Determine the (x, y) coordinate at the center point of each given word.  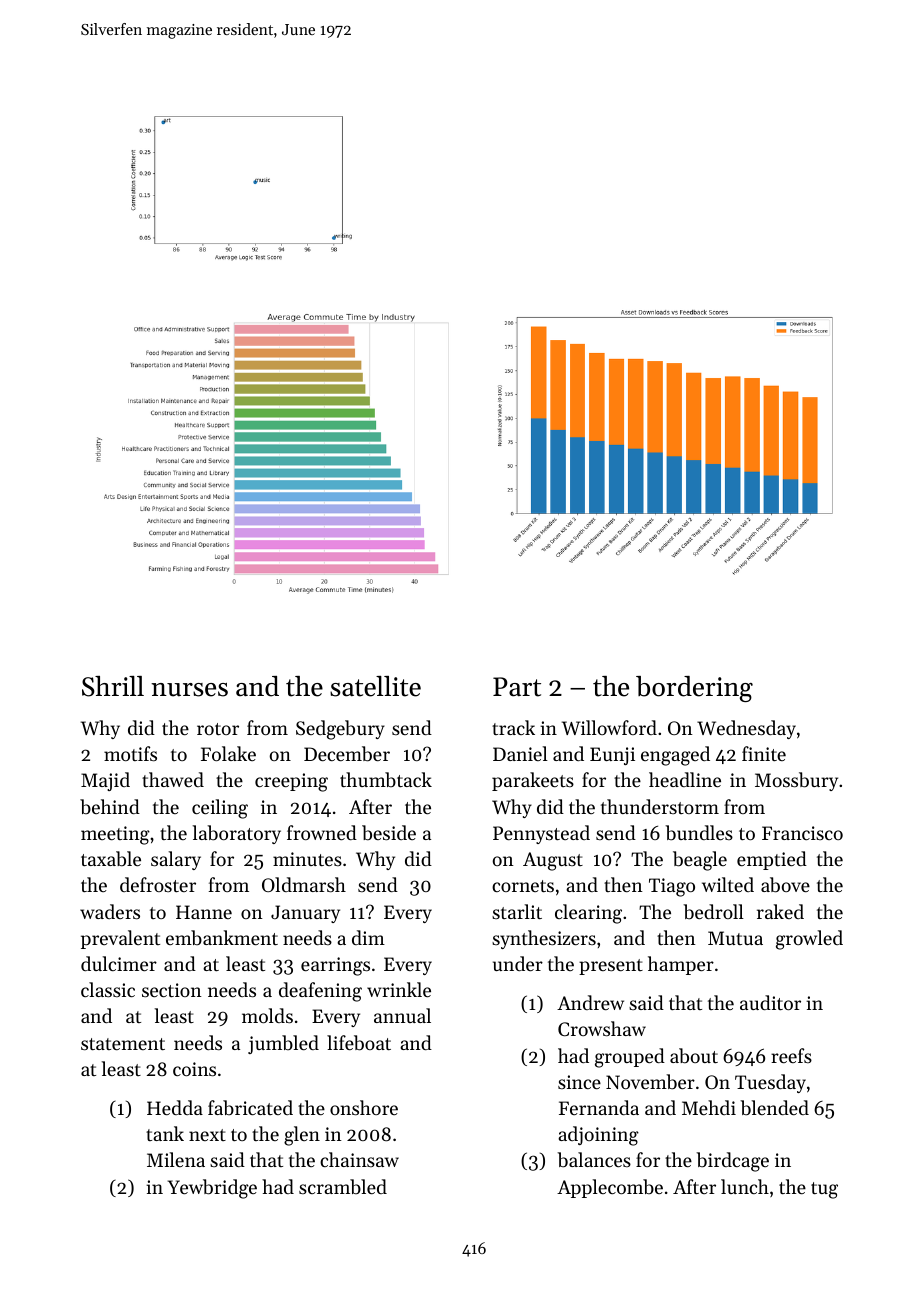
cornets (523, 886)
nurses (189, 690)
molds (267, 1015)
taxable (111, 859)
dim (368, 937)
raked (780, 911)
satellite (375, 686)
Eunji (612, 756)
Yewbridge (212, 1189)
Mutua (735, 938)
